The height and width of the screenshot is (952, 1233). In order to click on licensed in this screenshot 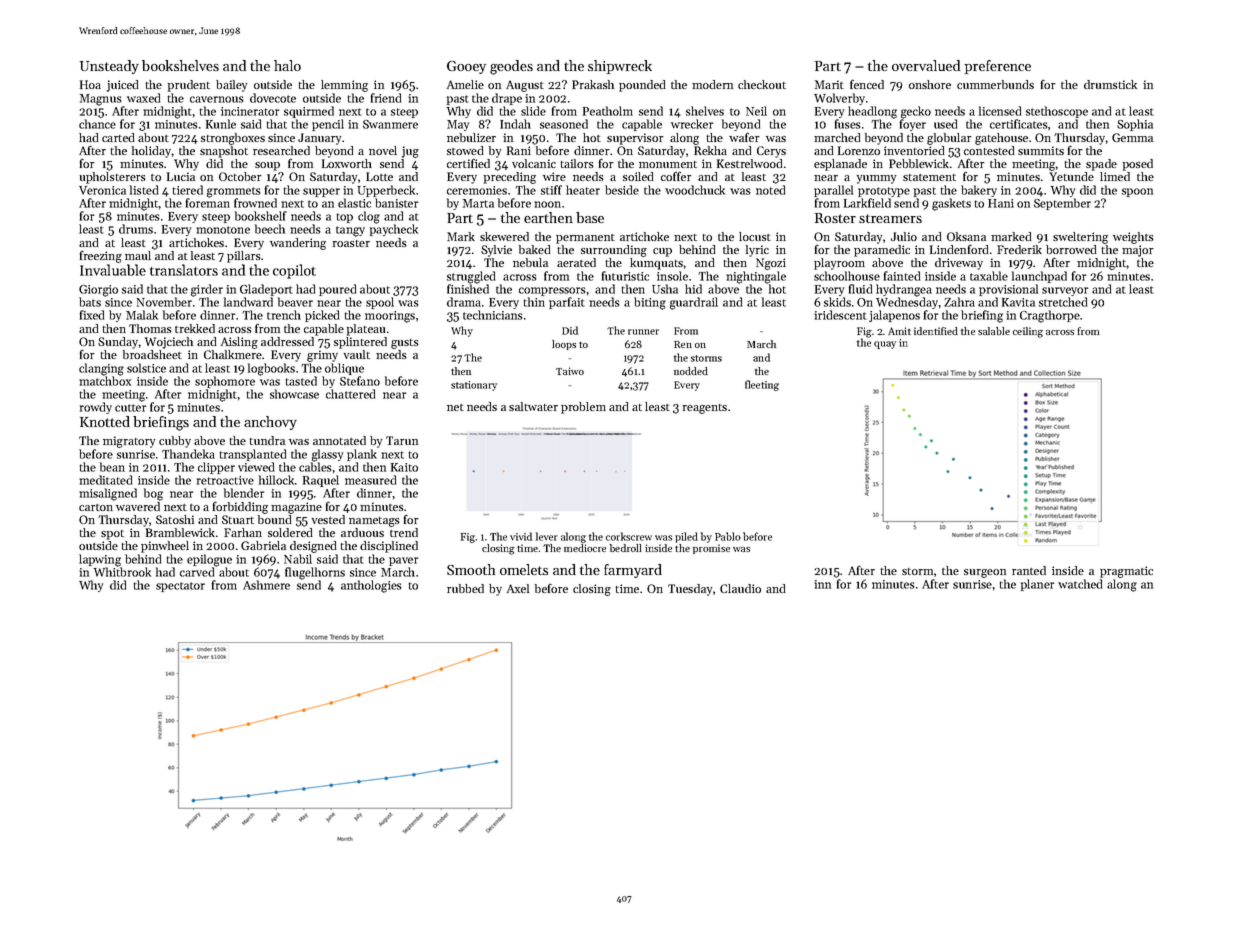, I will do `click(1000, 111)`.
